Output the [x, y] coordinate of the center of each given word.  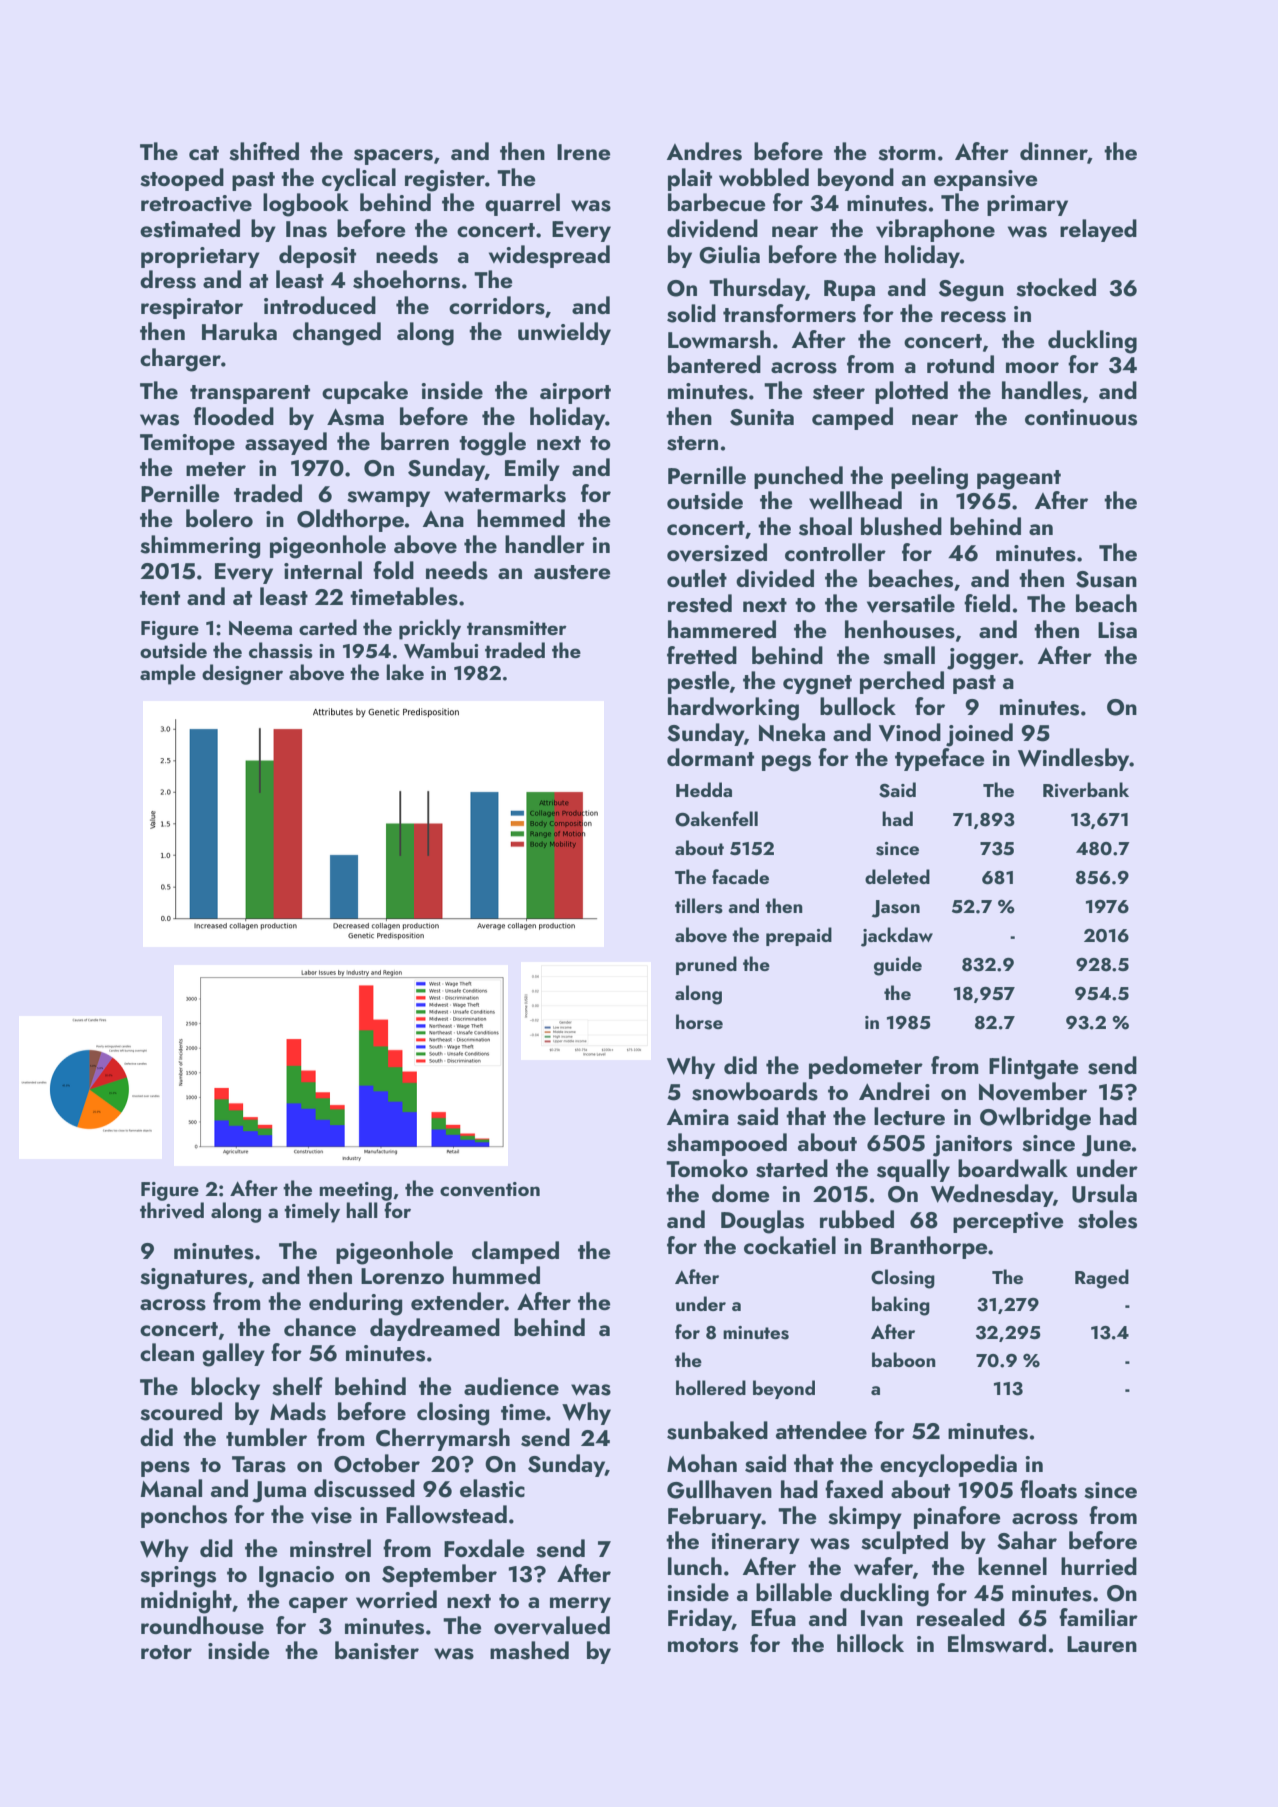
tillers [699, 906]
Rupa [849, 290]
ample [168, 674]
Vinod [910, 732]
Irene [584, 152]
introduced [320, 305]
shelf [297, 1386]
